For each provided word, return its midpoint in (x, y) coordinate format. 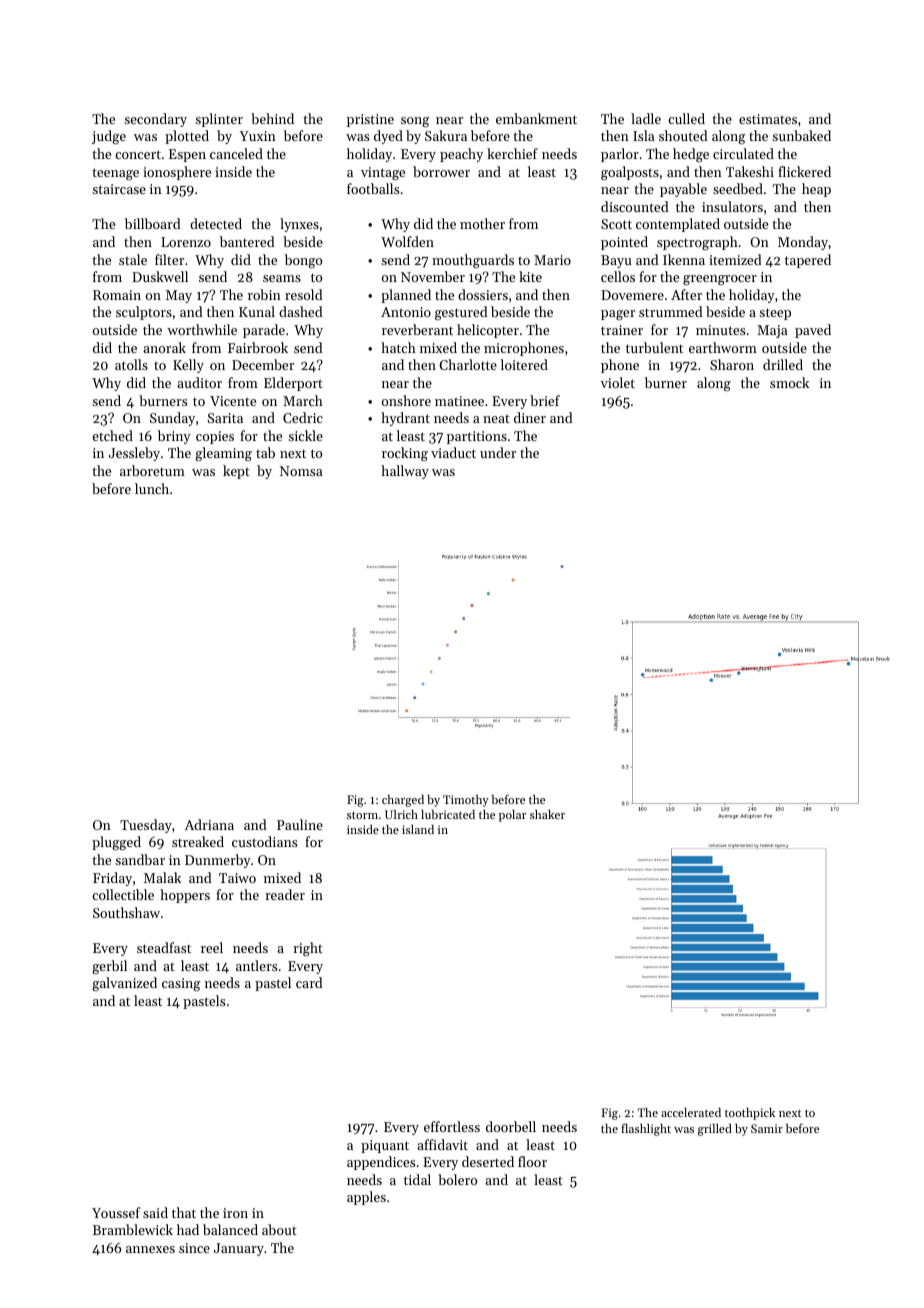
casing (181, 985)
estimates (768, 119)
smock (789, 382)
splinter (219, 120)
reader (285, 894)
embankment (536, 118)
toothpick (750, 1114)
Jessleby (134, 454)
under (498, 452)
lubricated (448, 814)
